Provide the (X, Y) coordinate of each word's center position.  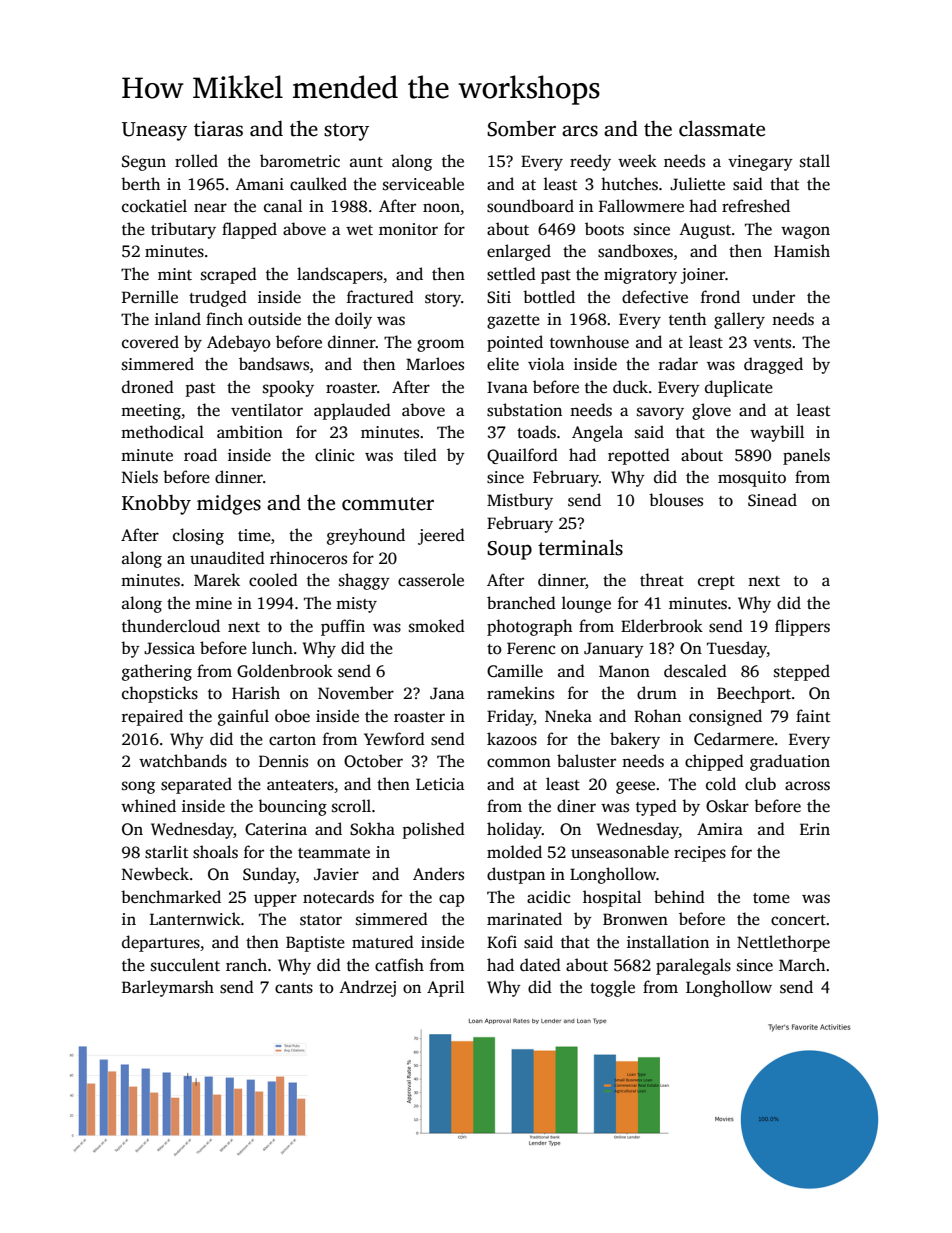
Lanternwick (195, 919)
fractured (380, 297)
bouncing (292, 807)
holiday (514, 830)
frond (720, 296)
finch (224, 319)
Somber (521, 128)
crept (716, 583)
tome (771, 898)
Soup (509, 550)
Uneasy (154, 131)
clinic (334, 455)
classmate (722, 128)
